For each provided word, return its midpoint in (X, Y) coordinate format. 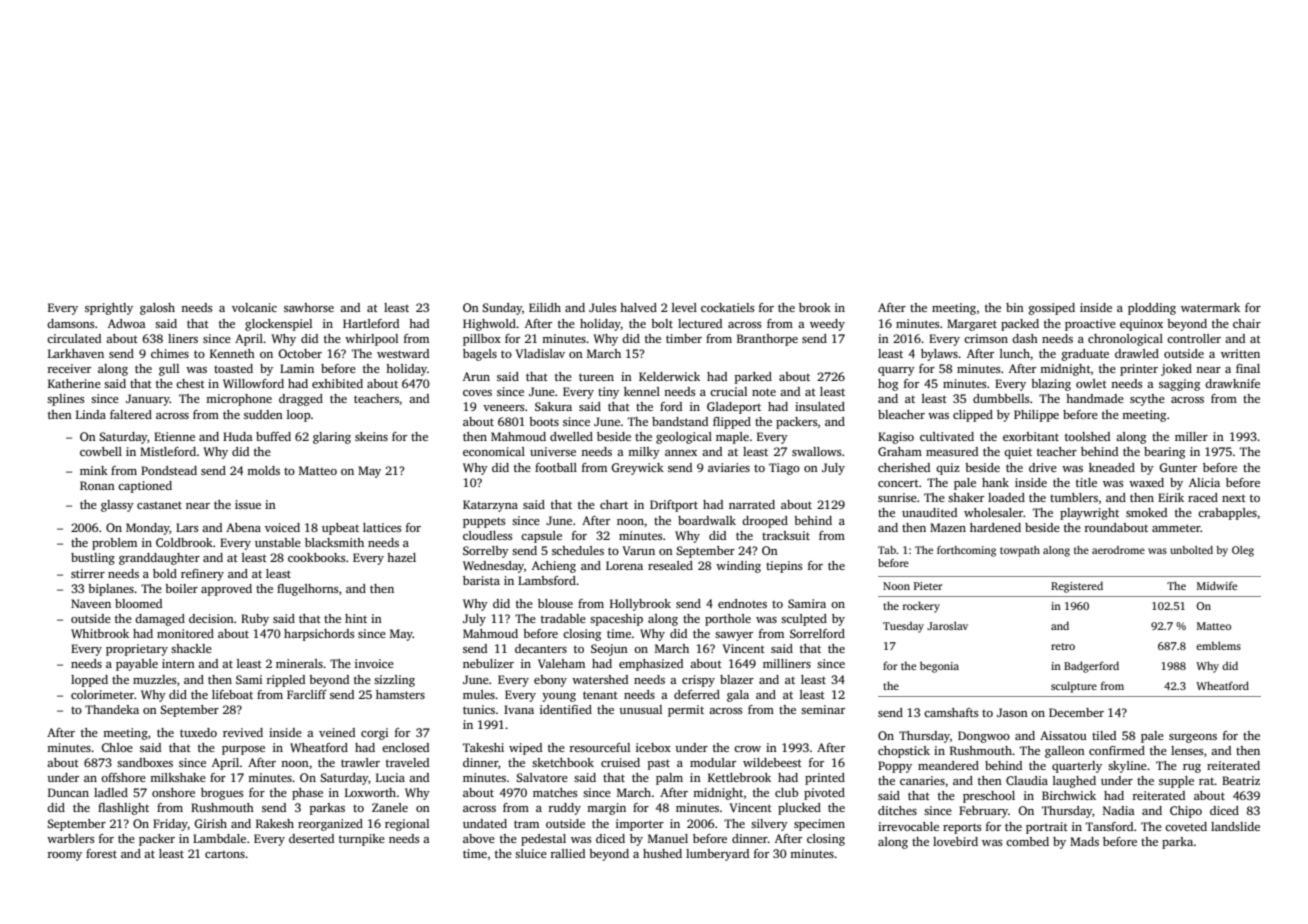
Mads (1084, 841)
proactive (1090, 325)
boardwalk (707, 520)
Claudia (1027, 780)
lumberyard (717, 855)
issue (248, 504)
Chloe (117, 747)
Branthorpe (767, 340)
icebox (653, 747)
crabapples (1227, 514)
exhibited (337, 383)
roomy (64, 856)
